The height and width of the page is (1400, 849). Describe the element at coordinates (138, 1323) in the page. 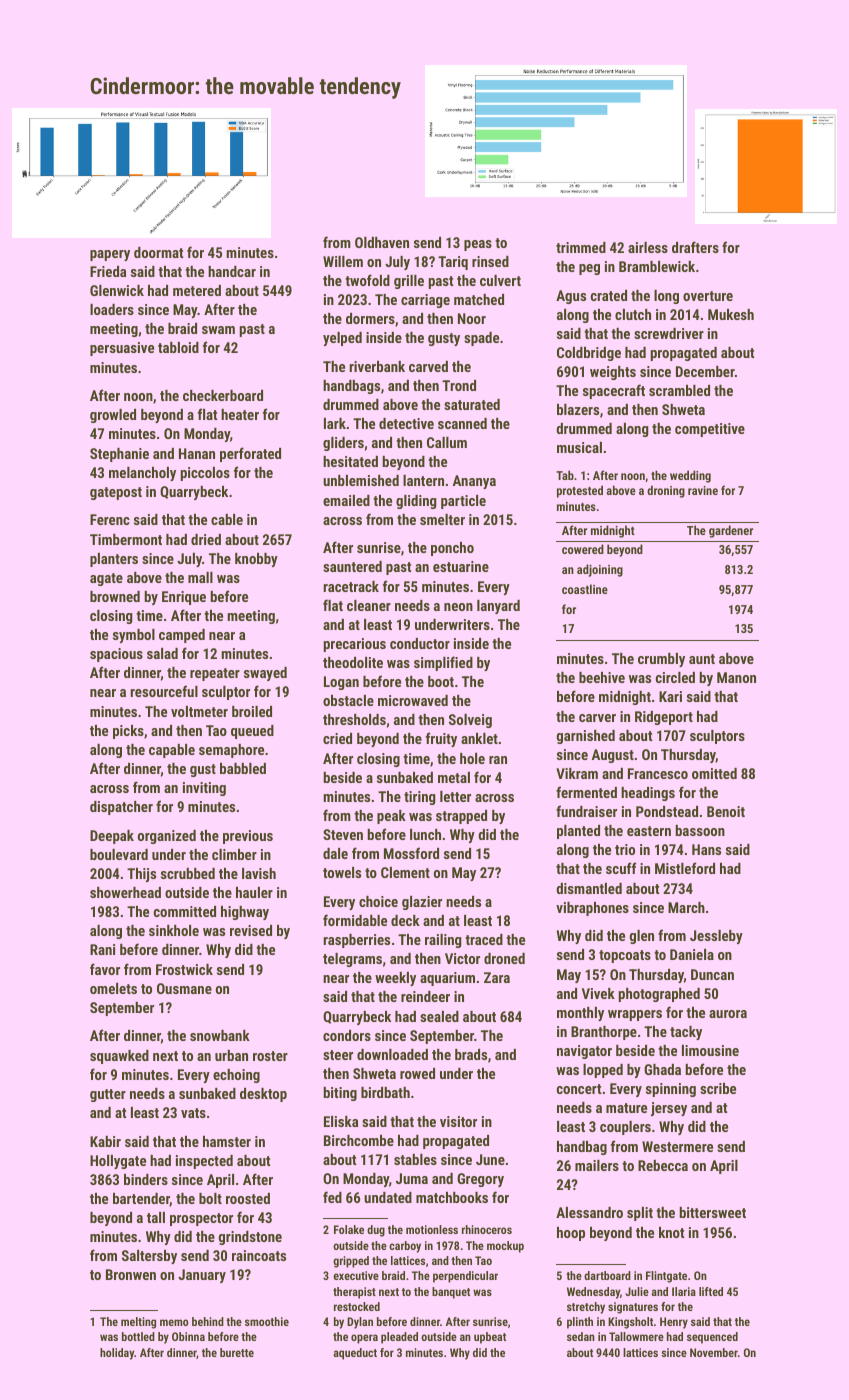

I see `melting` at that location.
